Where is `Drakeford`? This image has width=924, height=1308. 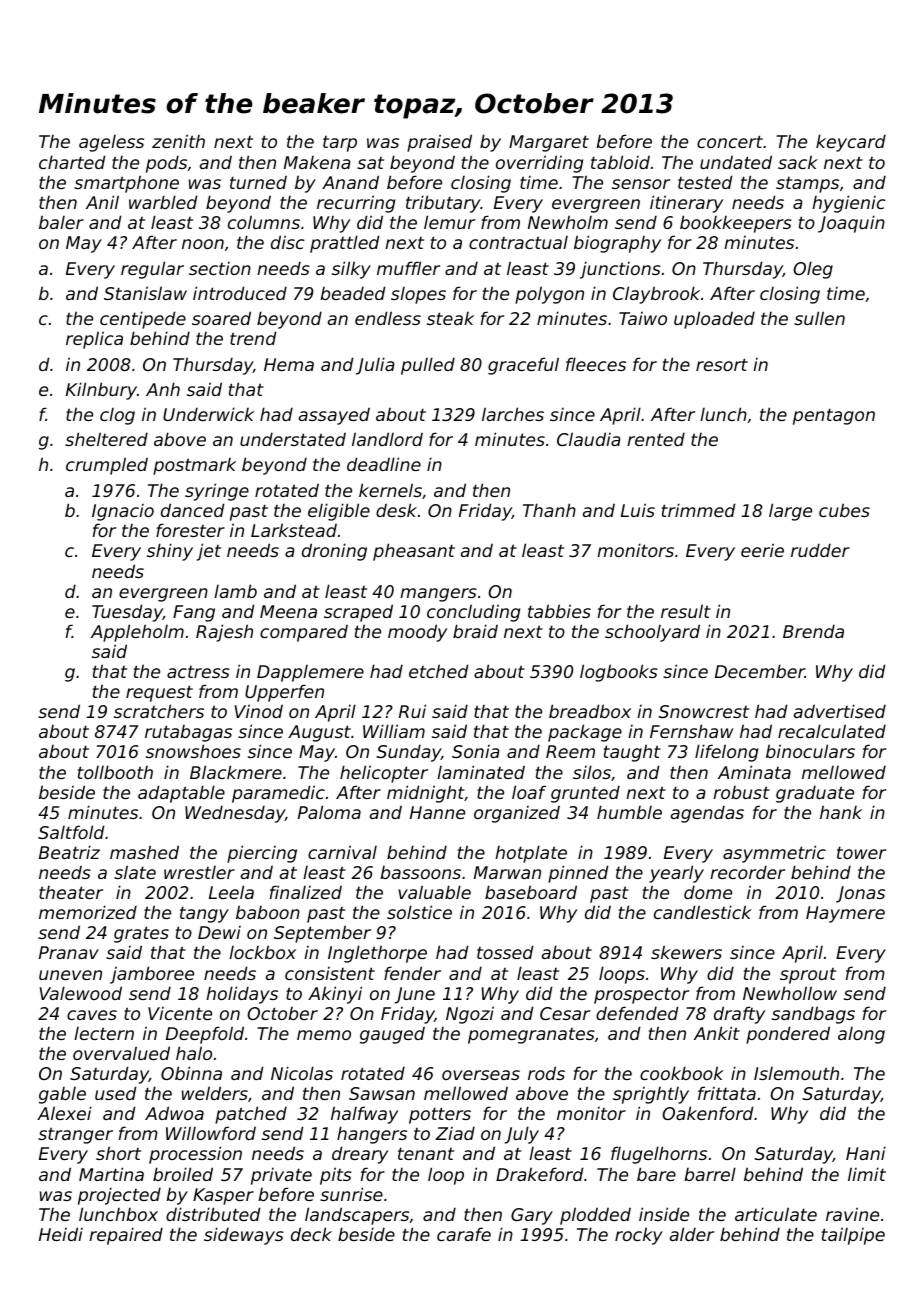
Drakeford is located at coordinates (540, 1174).
